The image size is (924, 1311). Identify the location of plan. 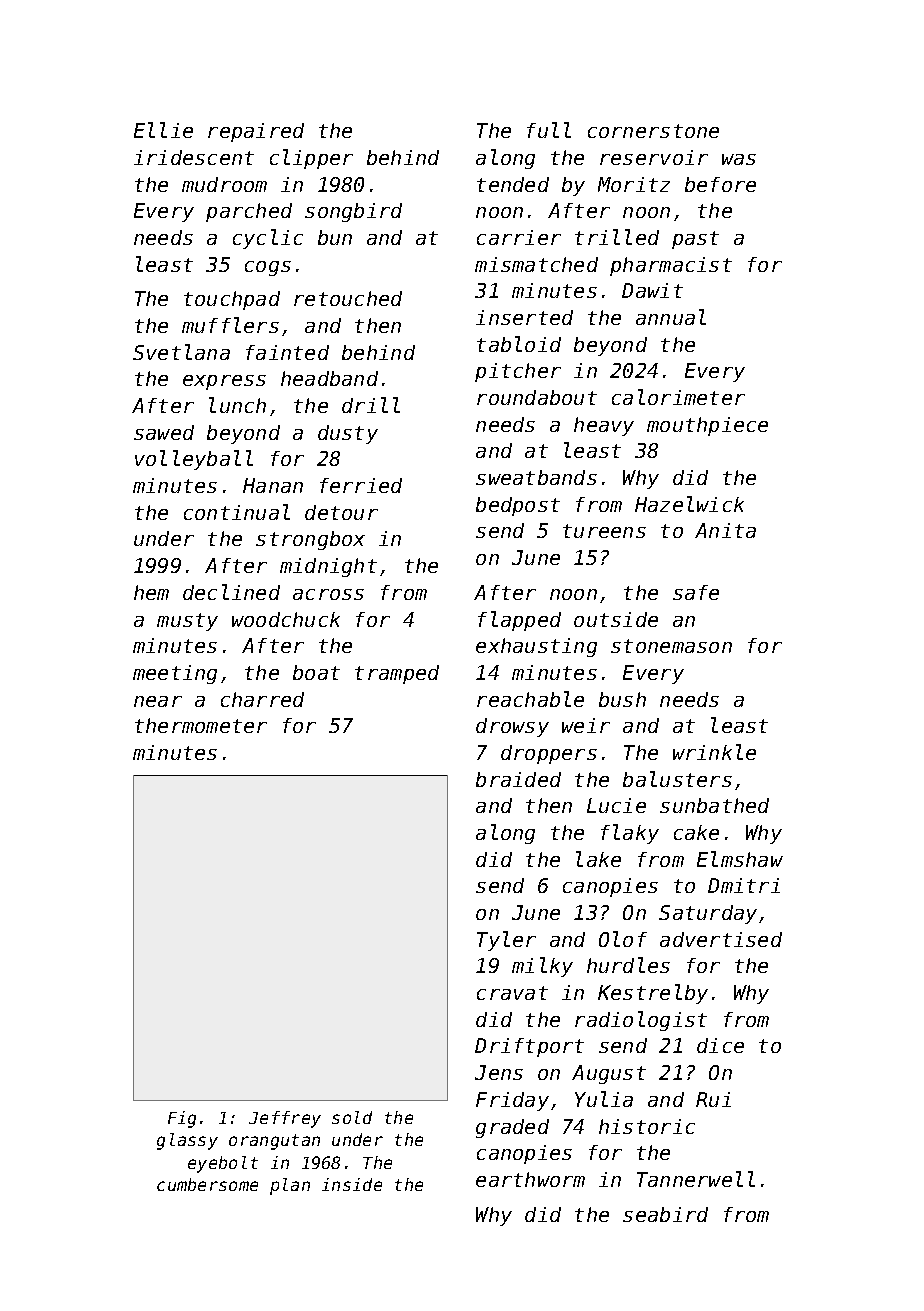
(290, 1186).
